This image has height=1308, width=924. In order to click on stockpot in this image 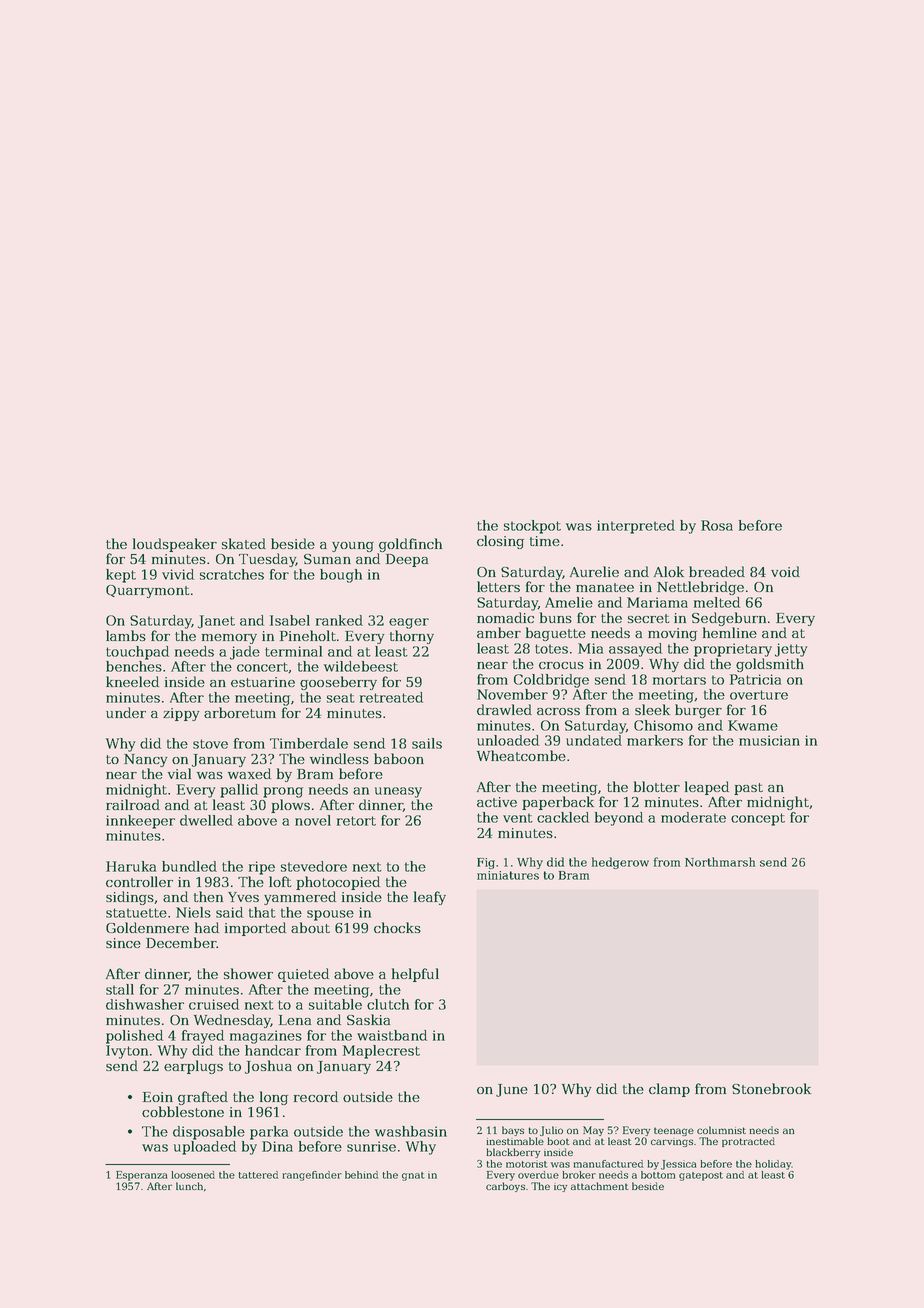, I will do `click(532, 527)`.
